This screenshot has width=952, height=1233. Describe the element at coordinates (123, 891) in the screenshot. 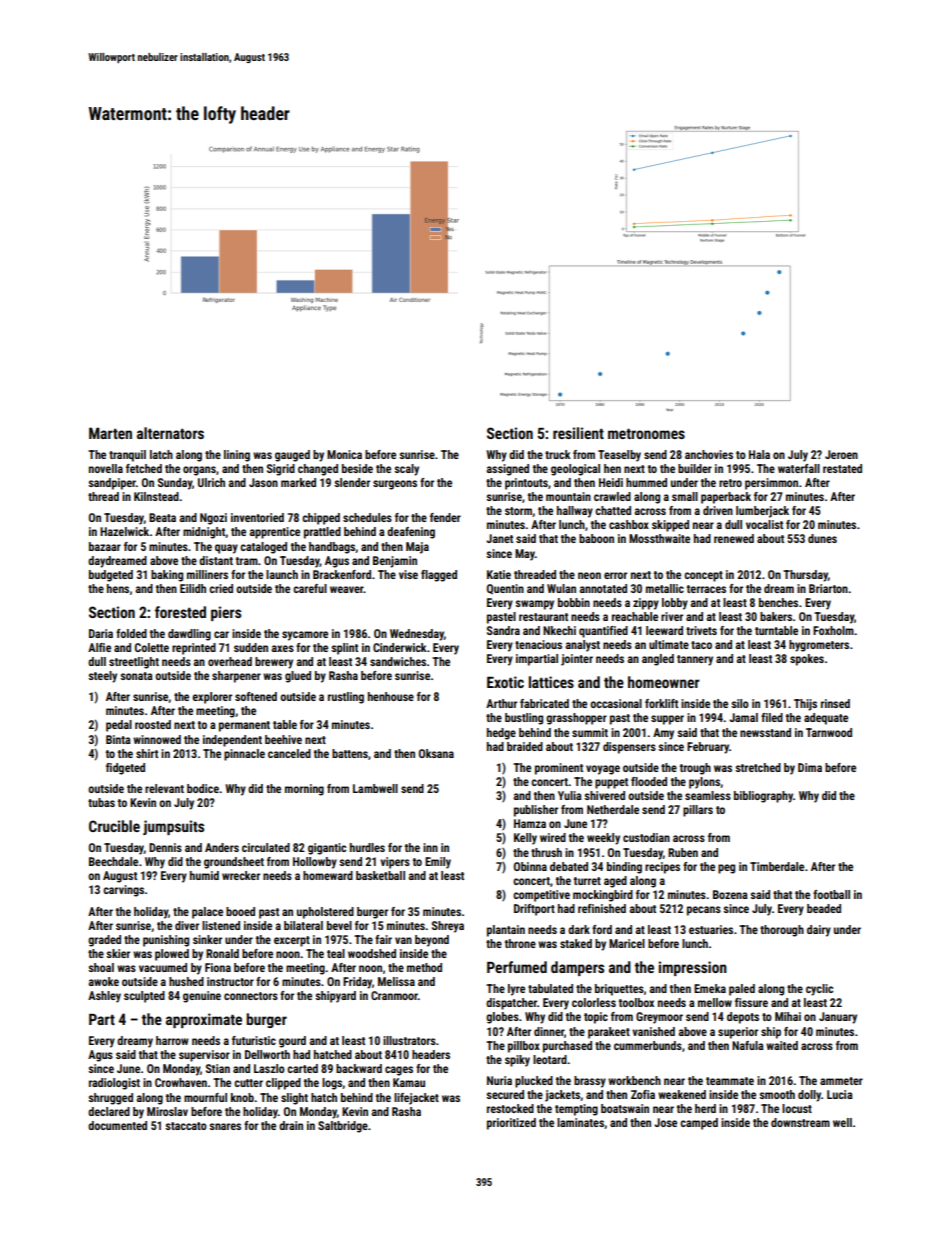

I see `carvings` at that location.
